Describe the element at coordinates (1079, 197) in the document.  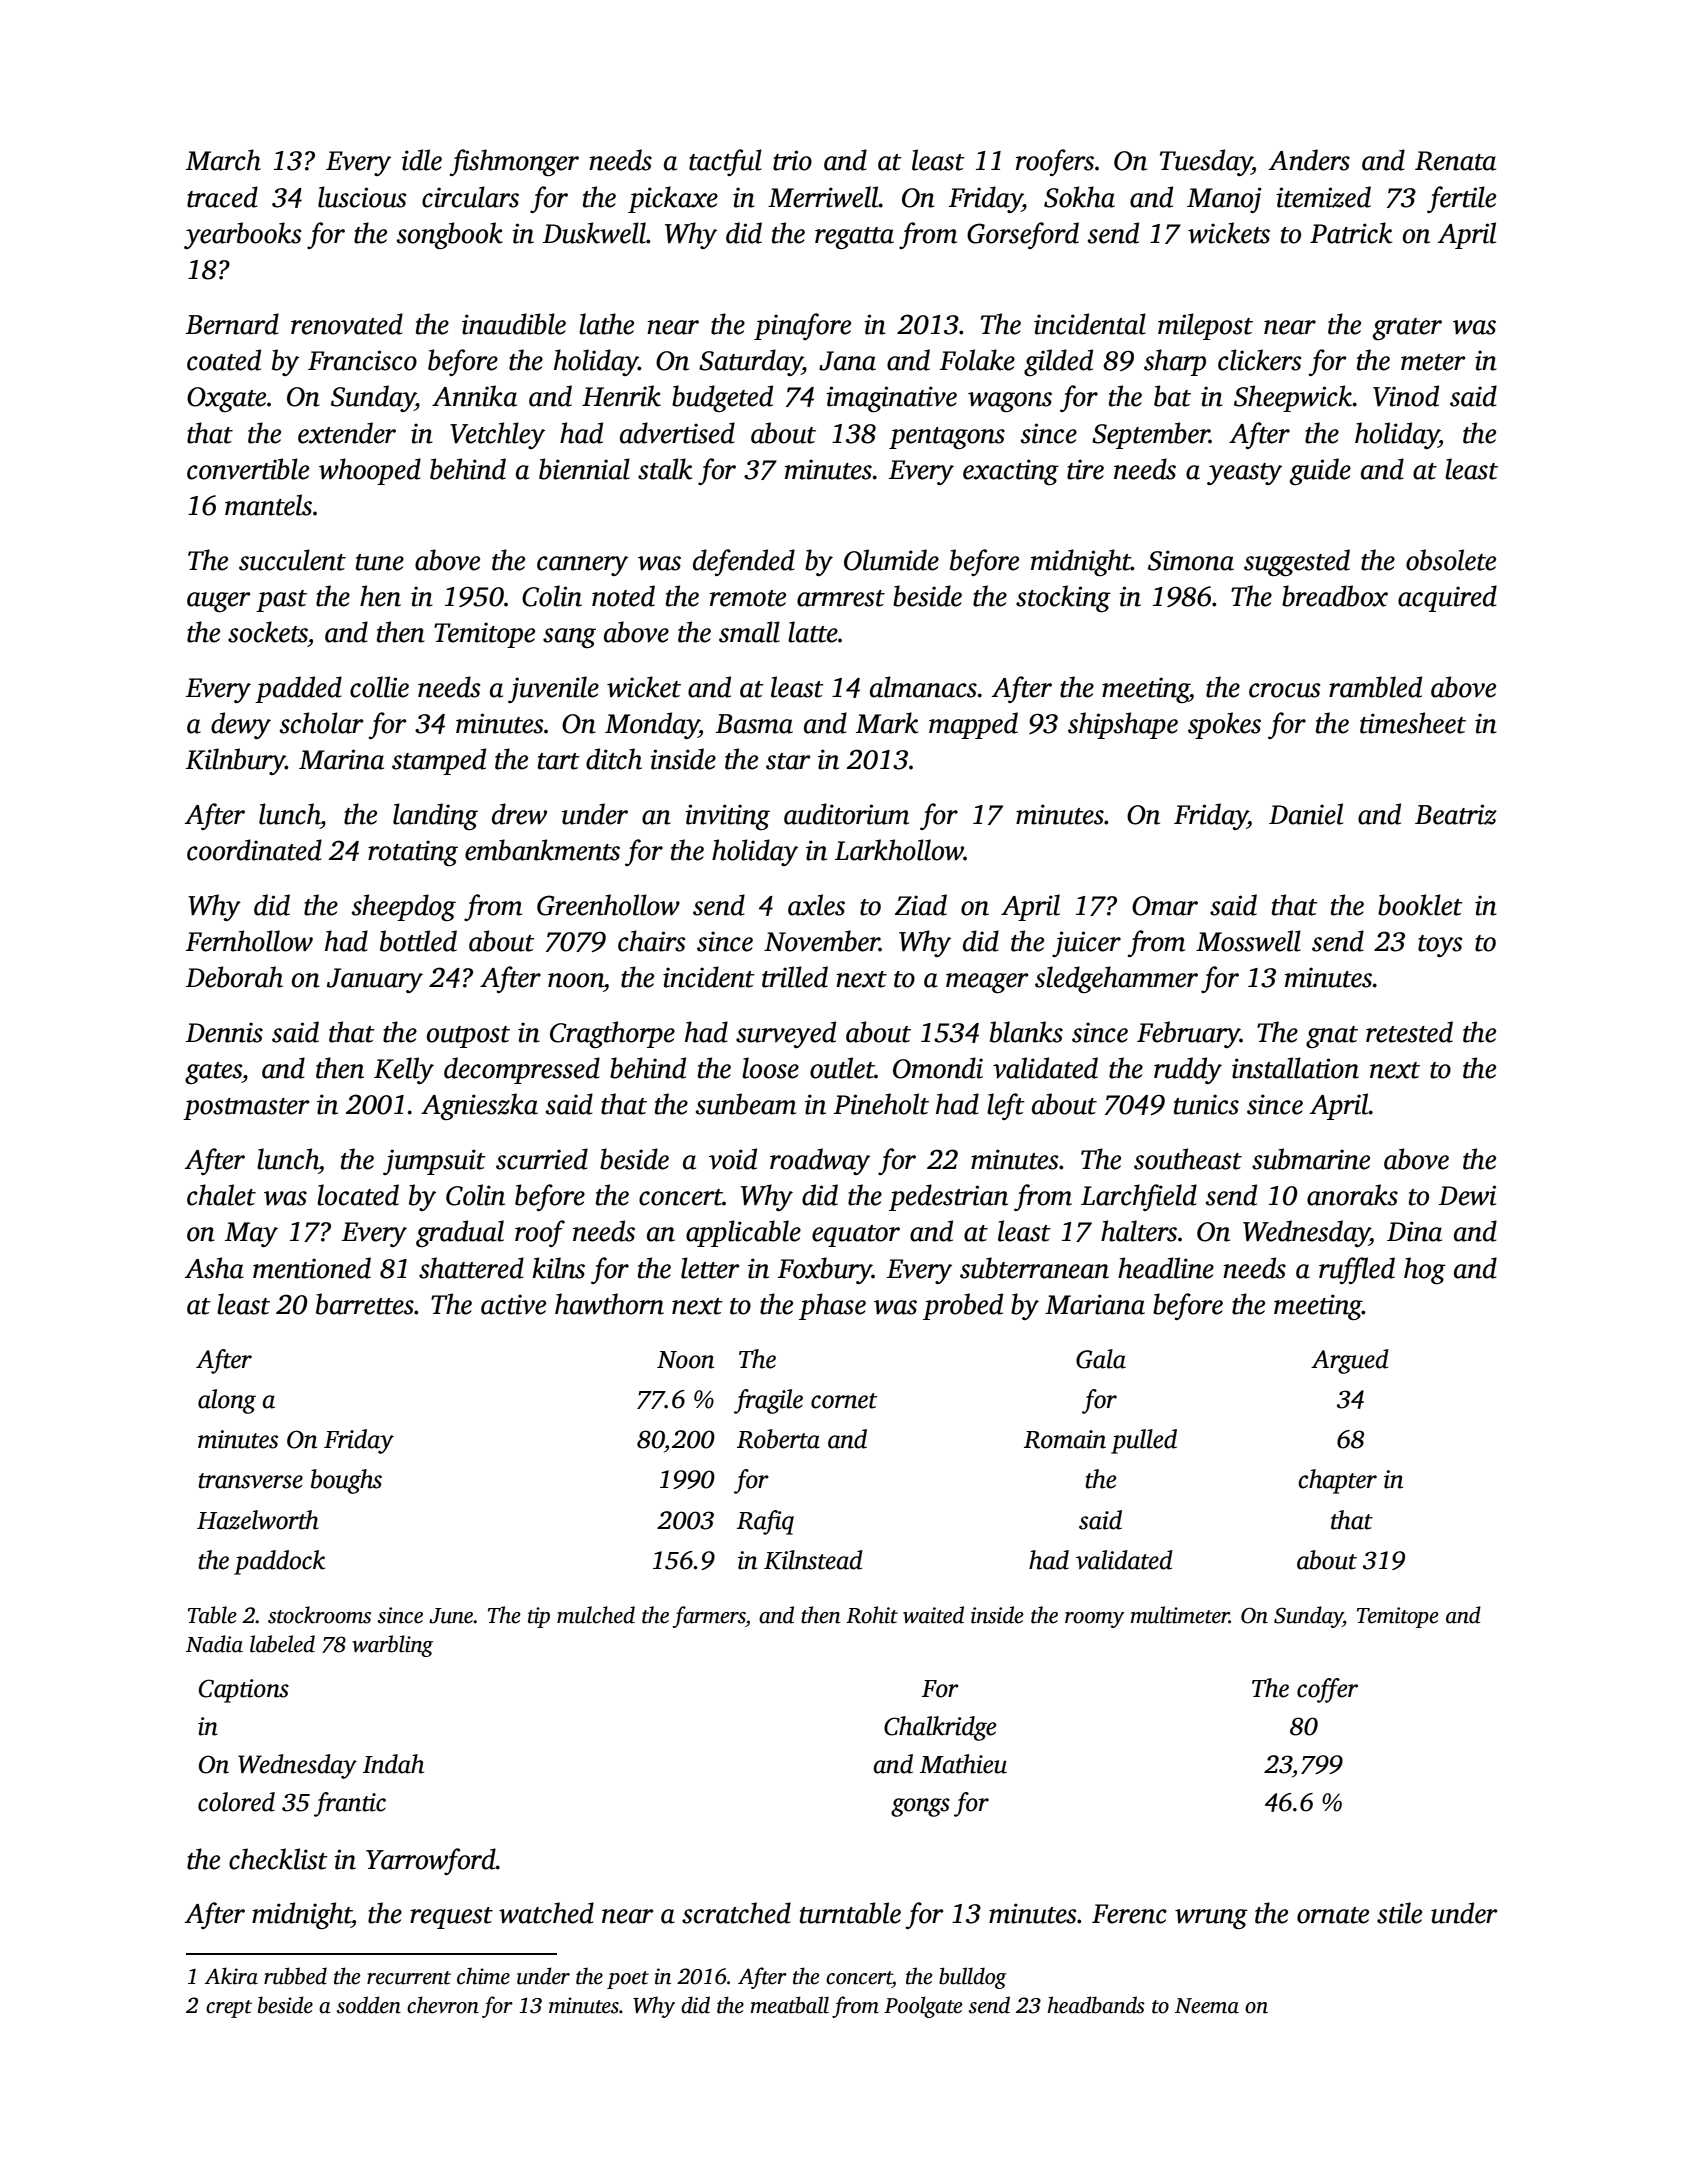
I see `Sokha` at that location.
